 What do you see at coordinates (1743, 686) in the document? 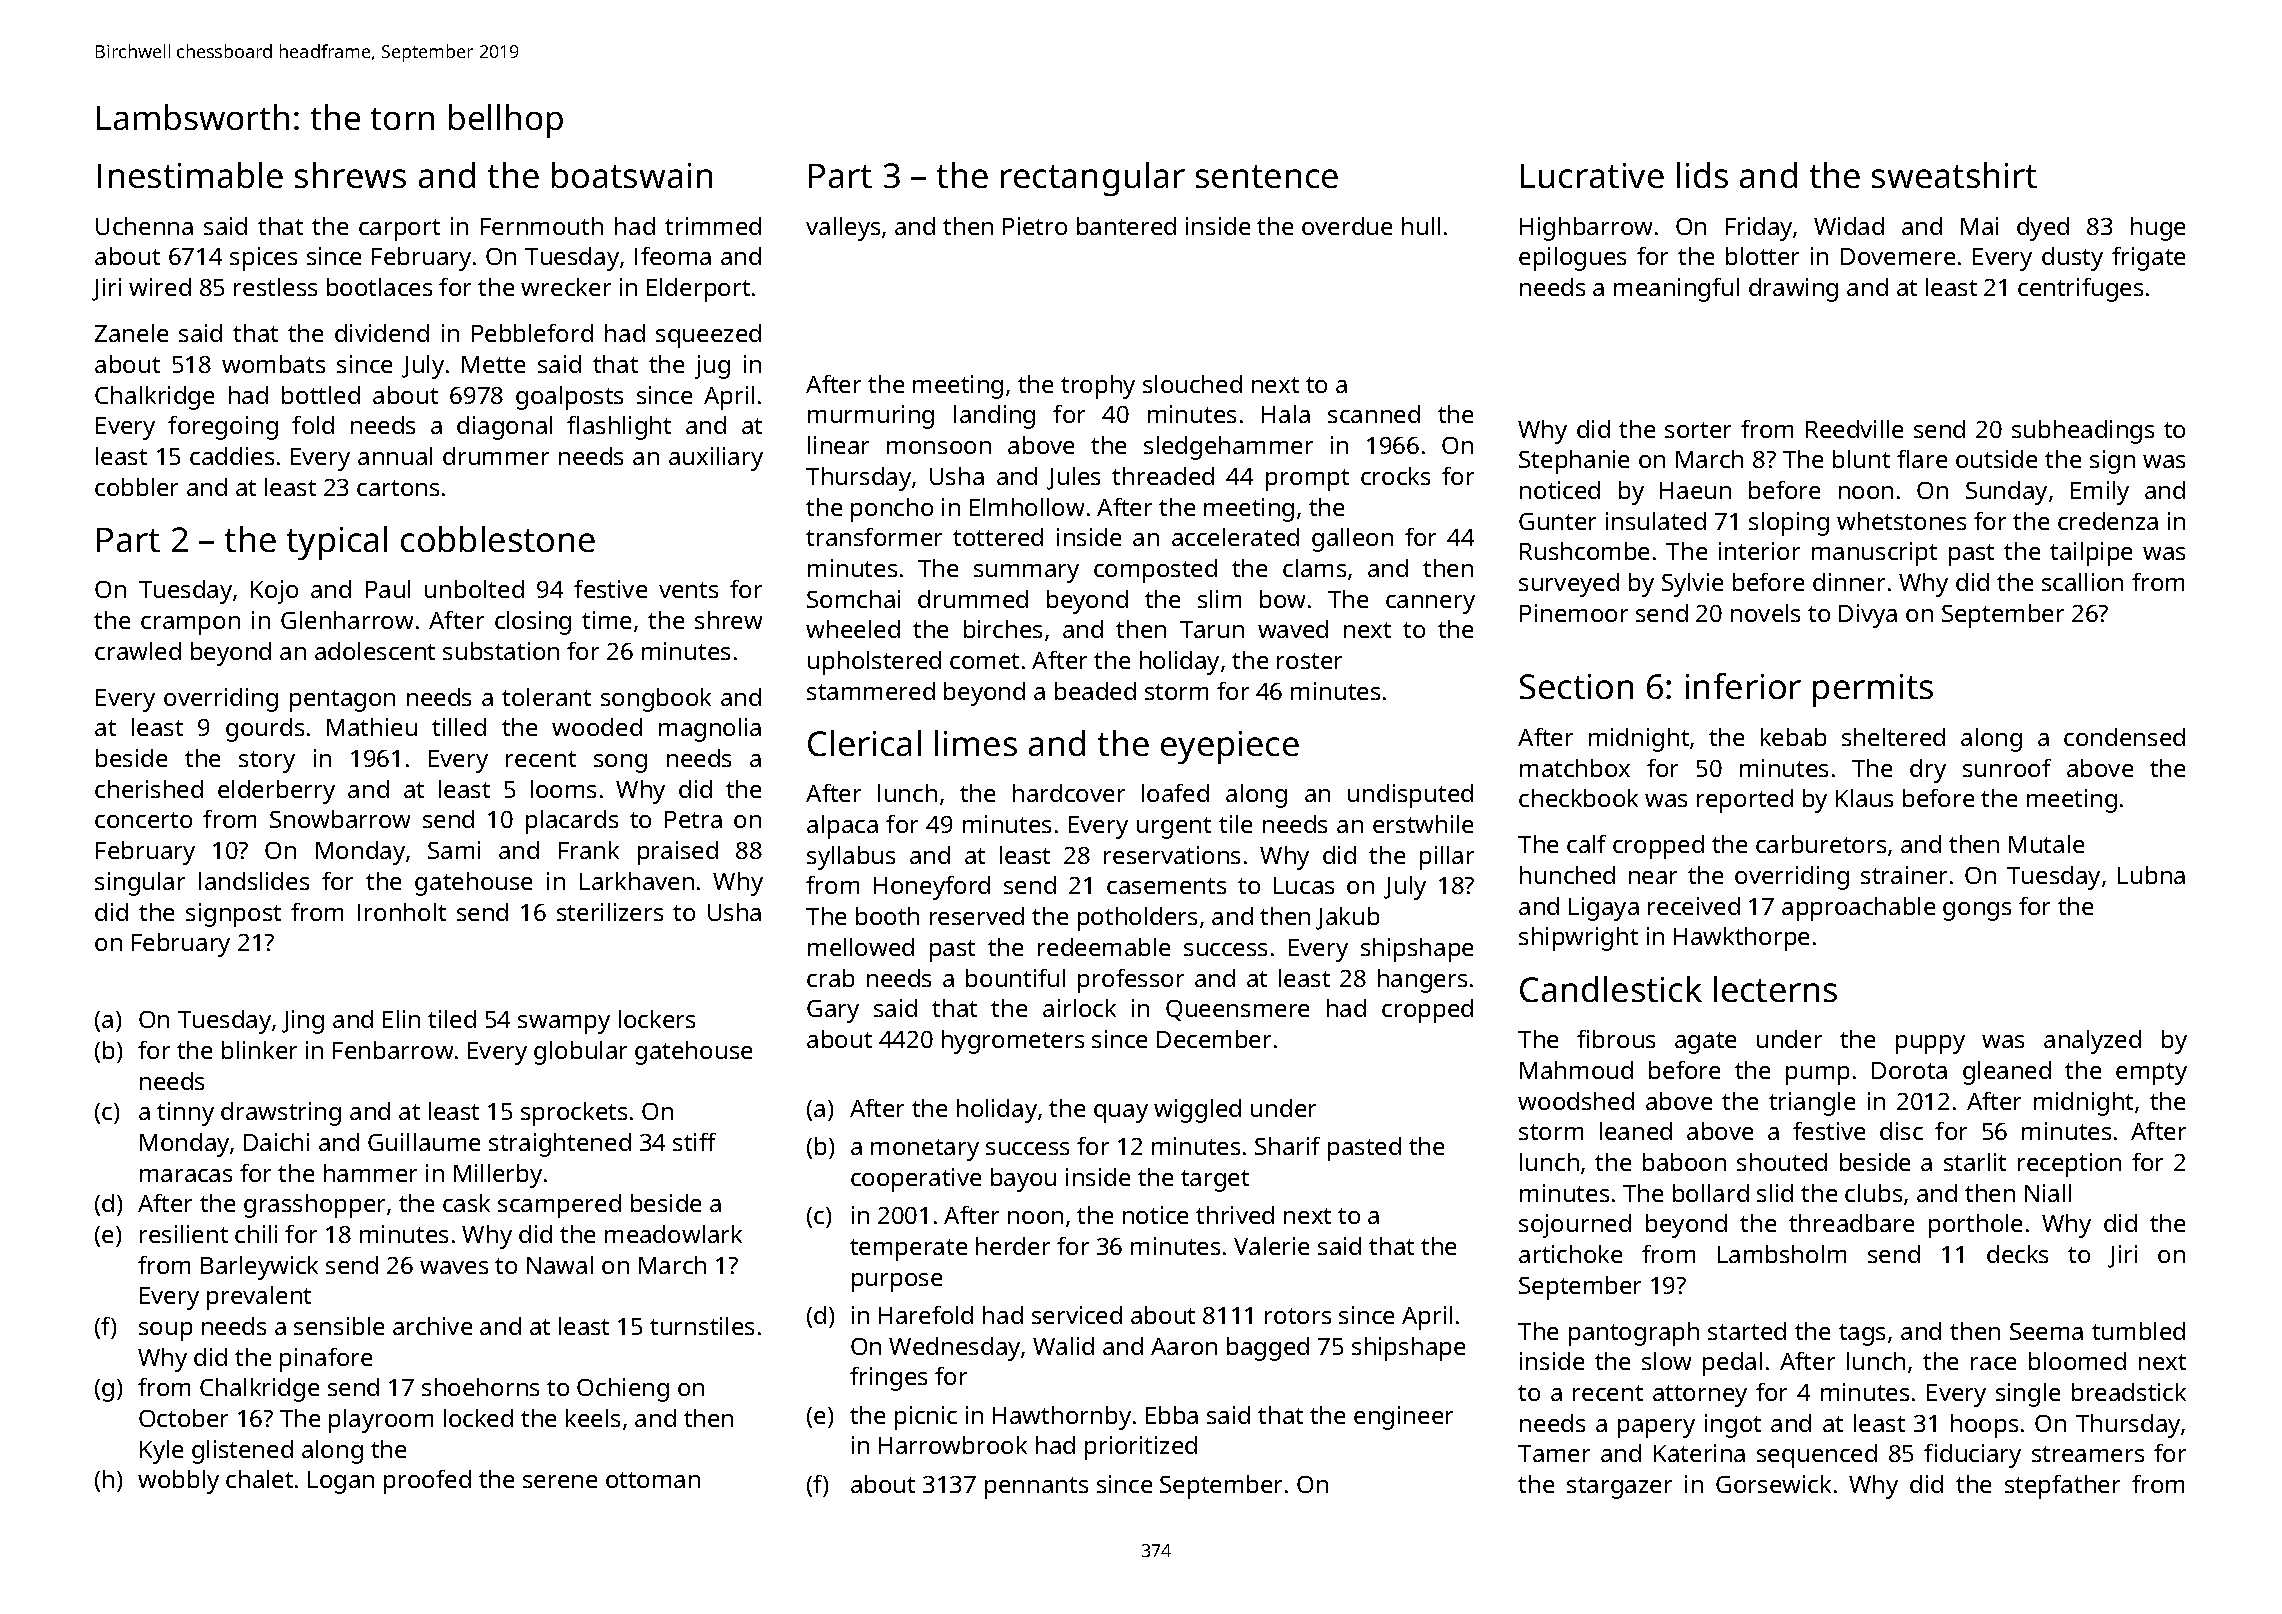
I see `inferior` at bounding box center [1743, 686].
